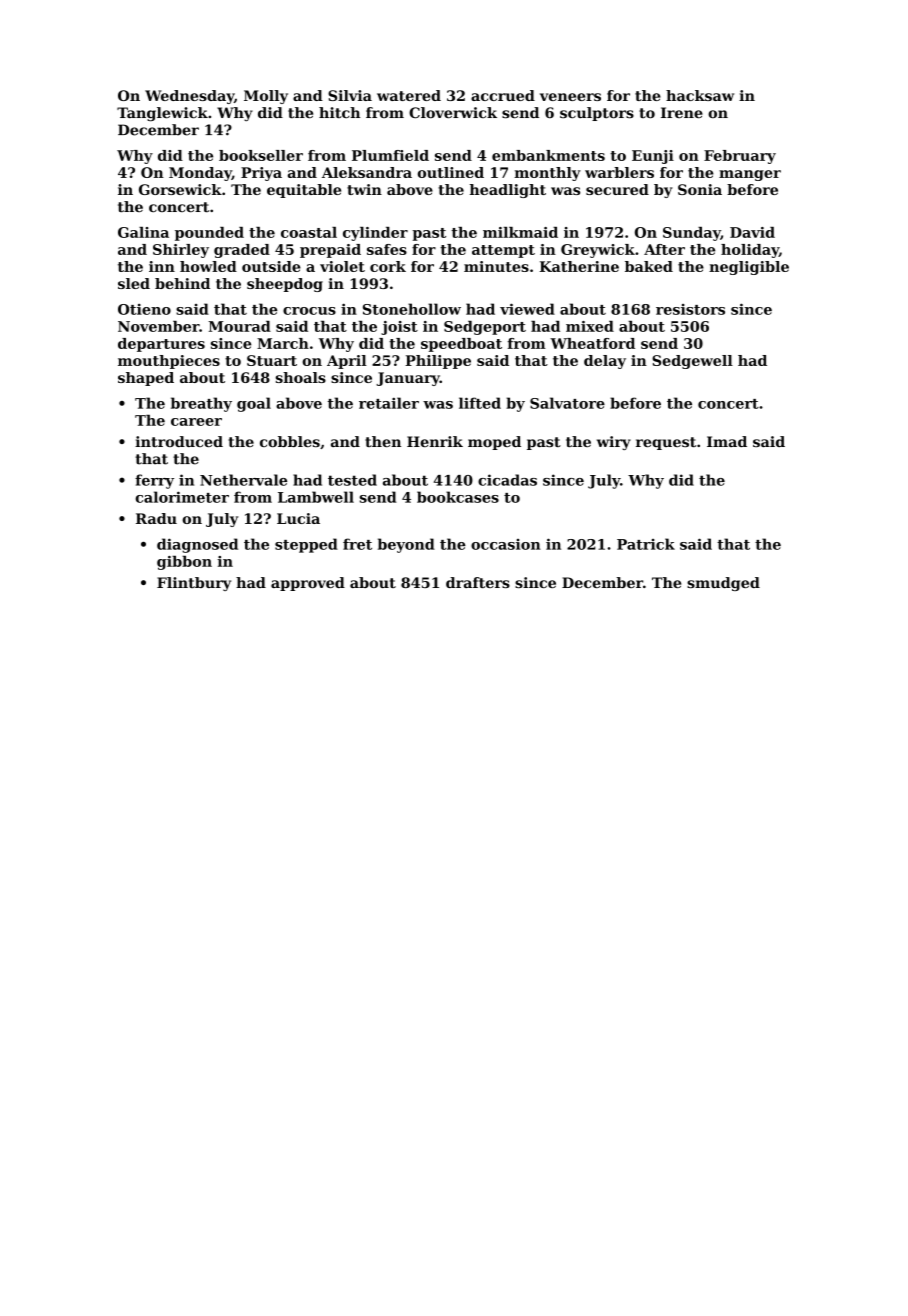 The height and width of the screenshot is (1316, 908). I want to click on approved, so click(308, 584).
